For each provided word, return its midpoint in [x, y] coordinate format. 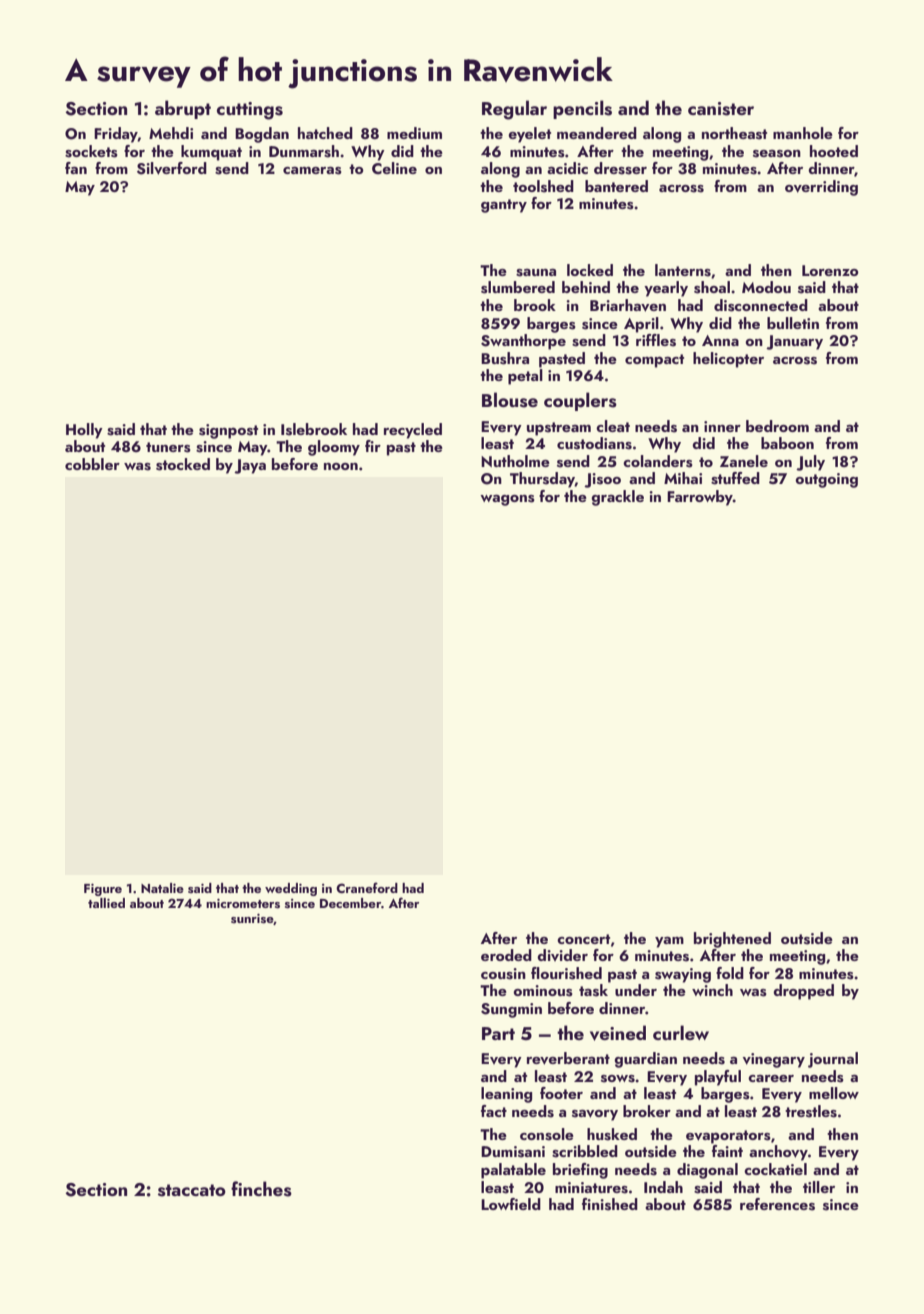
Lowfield [511, 1204]
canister [721, 109]
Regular [514, 110]
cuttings [250, 111]
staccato [192, 1190]
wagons [507, 500]
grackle [617, 498]
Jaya [250, 466]
